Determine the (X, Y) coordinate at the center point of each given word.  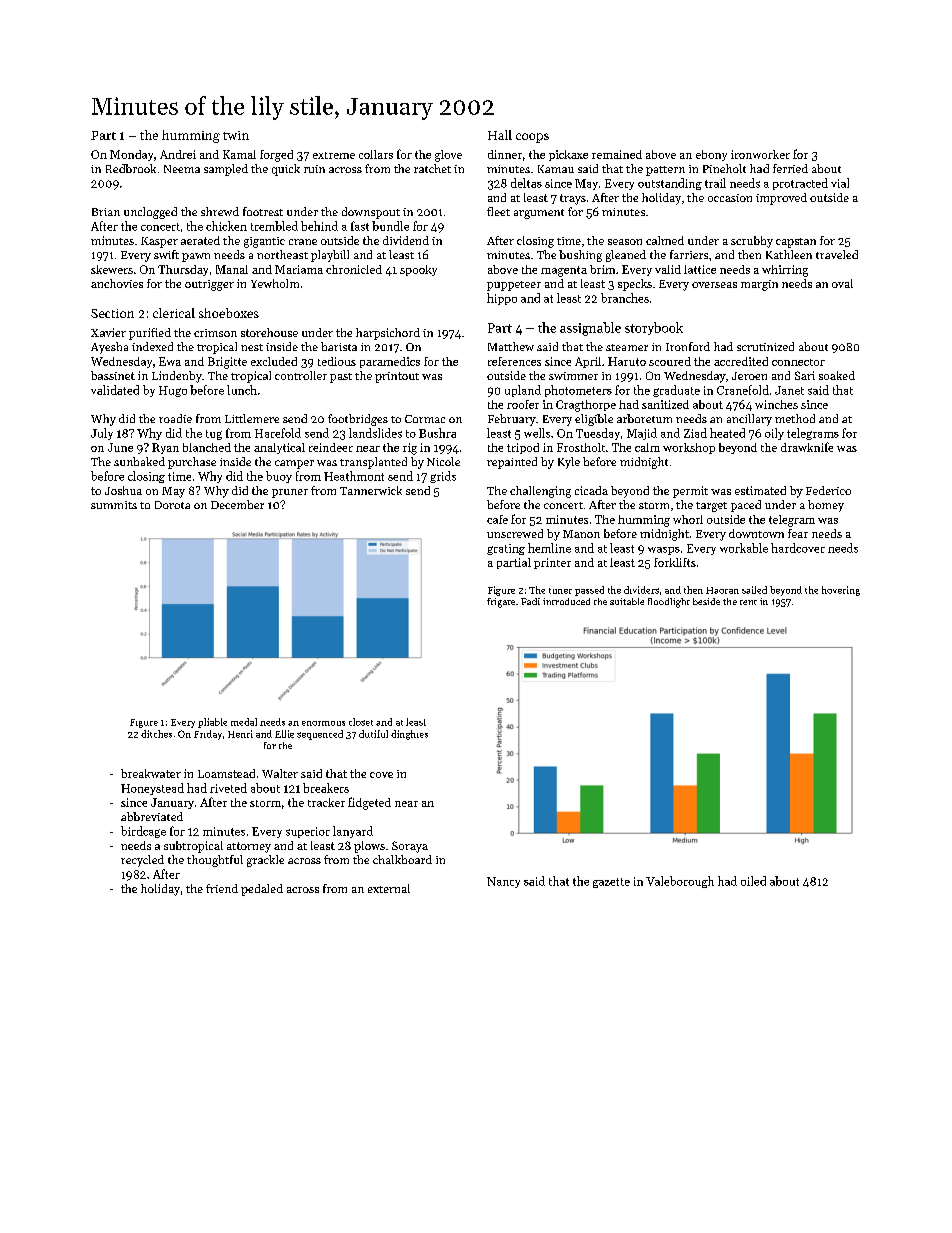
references (514, 361)
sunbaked (139, 461)
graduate (676, 391)
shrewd (220, 211)
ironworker (760, 154)
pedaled (262, 890)
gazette (611, 883)
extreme (334, 155)
